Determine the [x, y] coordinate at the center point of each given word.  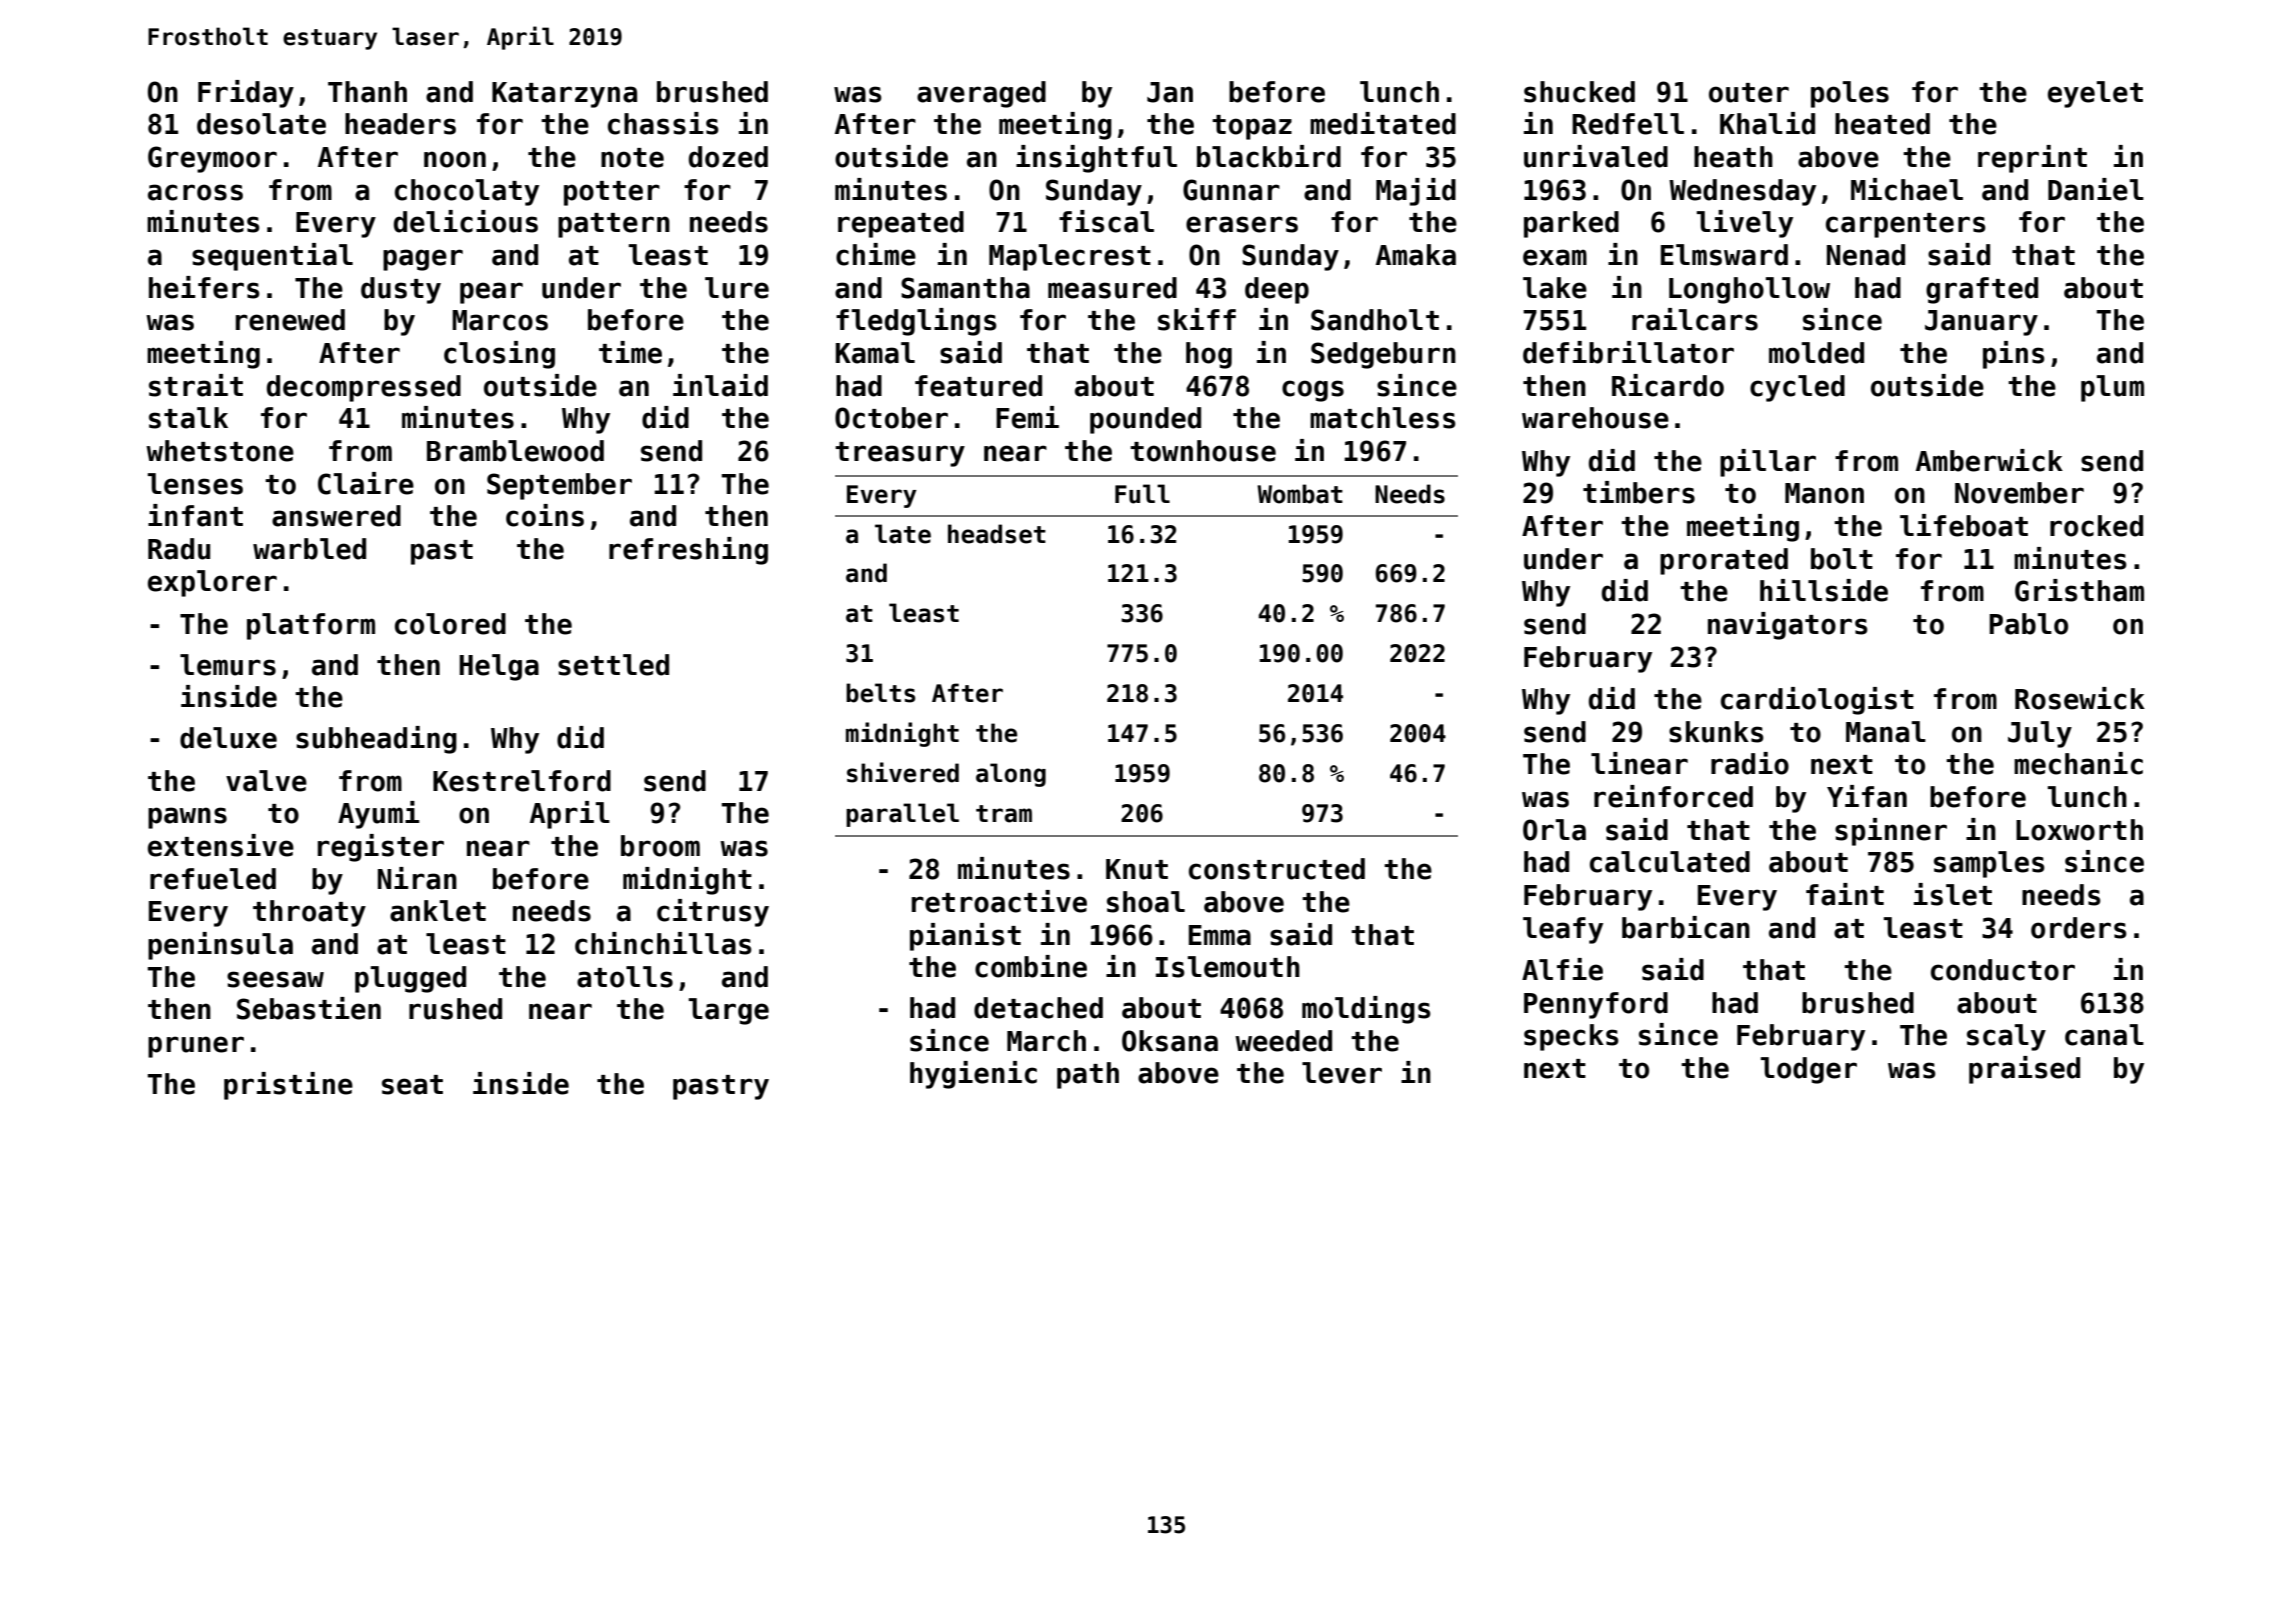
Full [1142, 494]
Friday [246, 94]
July [2040, 734]
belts [880, 693]
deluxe [228, 738]
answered [336, 516]
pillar [1768, 463]
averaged [981, 94]
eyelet [2095, 94]
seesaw [275, 979]
